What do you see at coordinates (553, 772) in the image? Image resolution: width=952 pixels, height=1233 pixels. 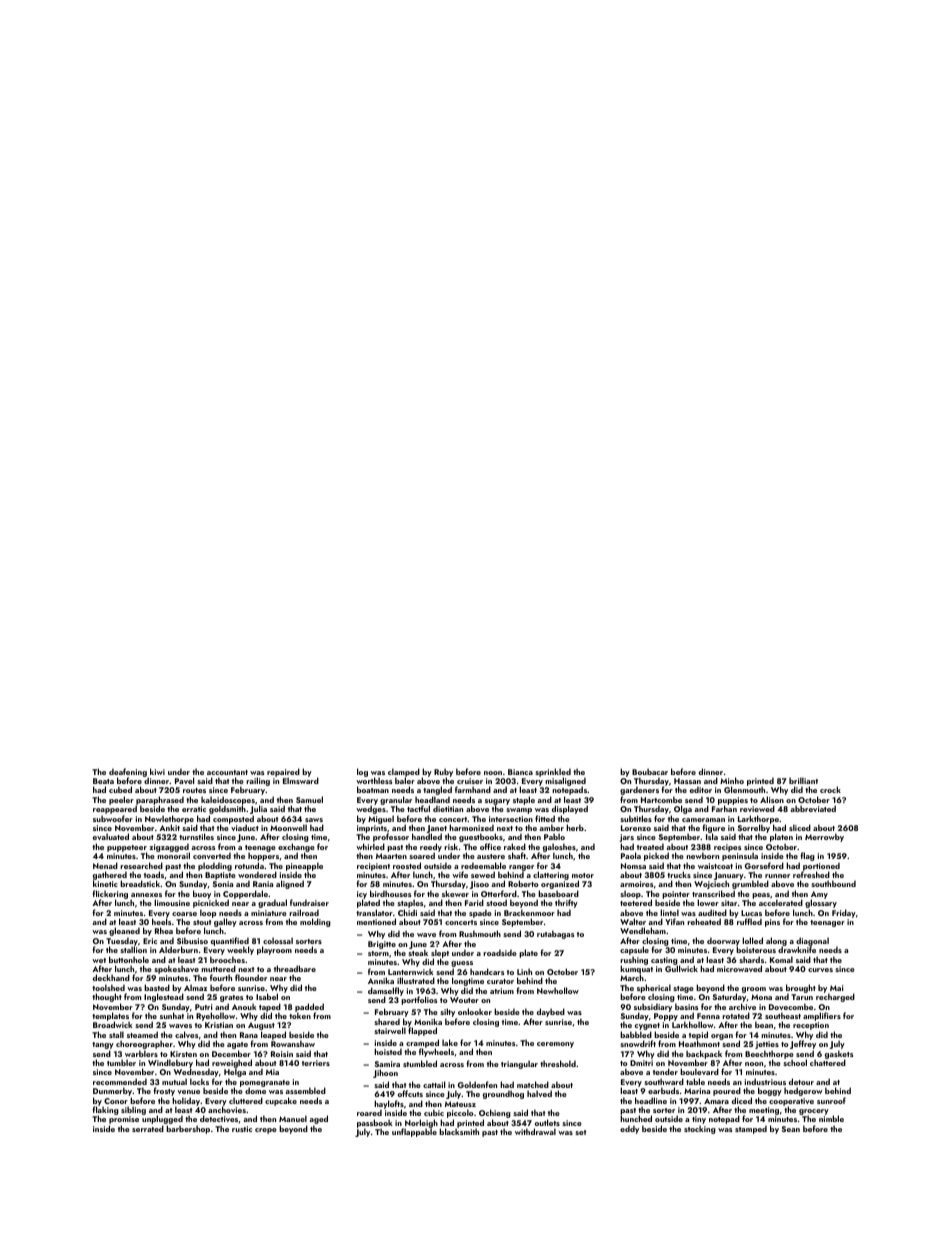 I see `sprinkled` at bounding box center [553, 772].
